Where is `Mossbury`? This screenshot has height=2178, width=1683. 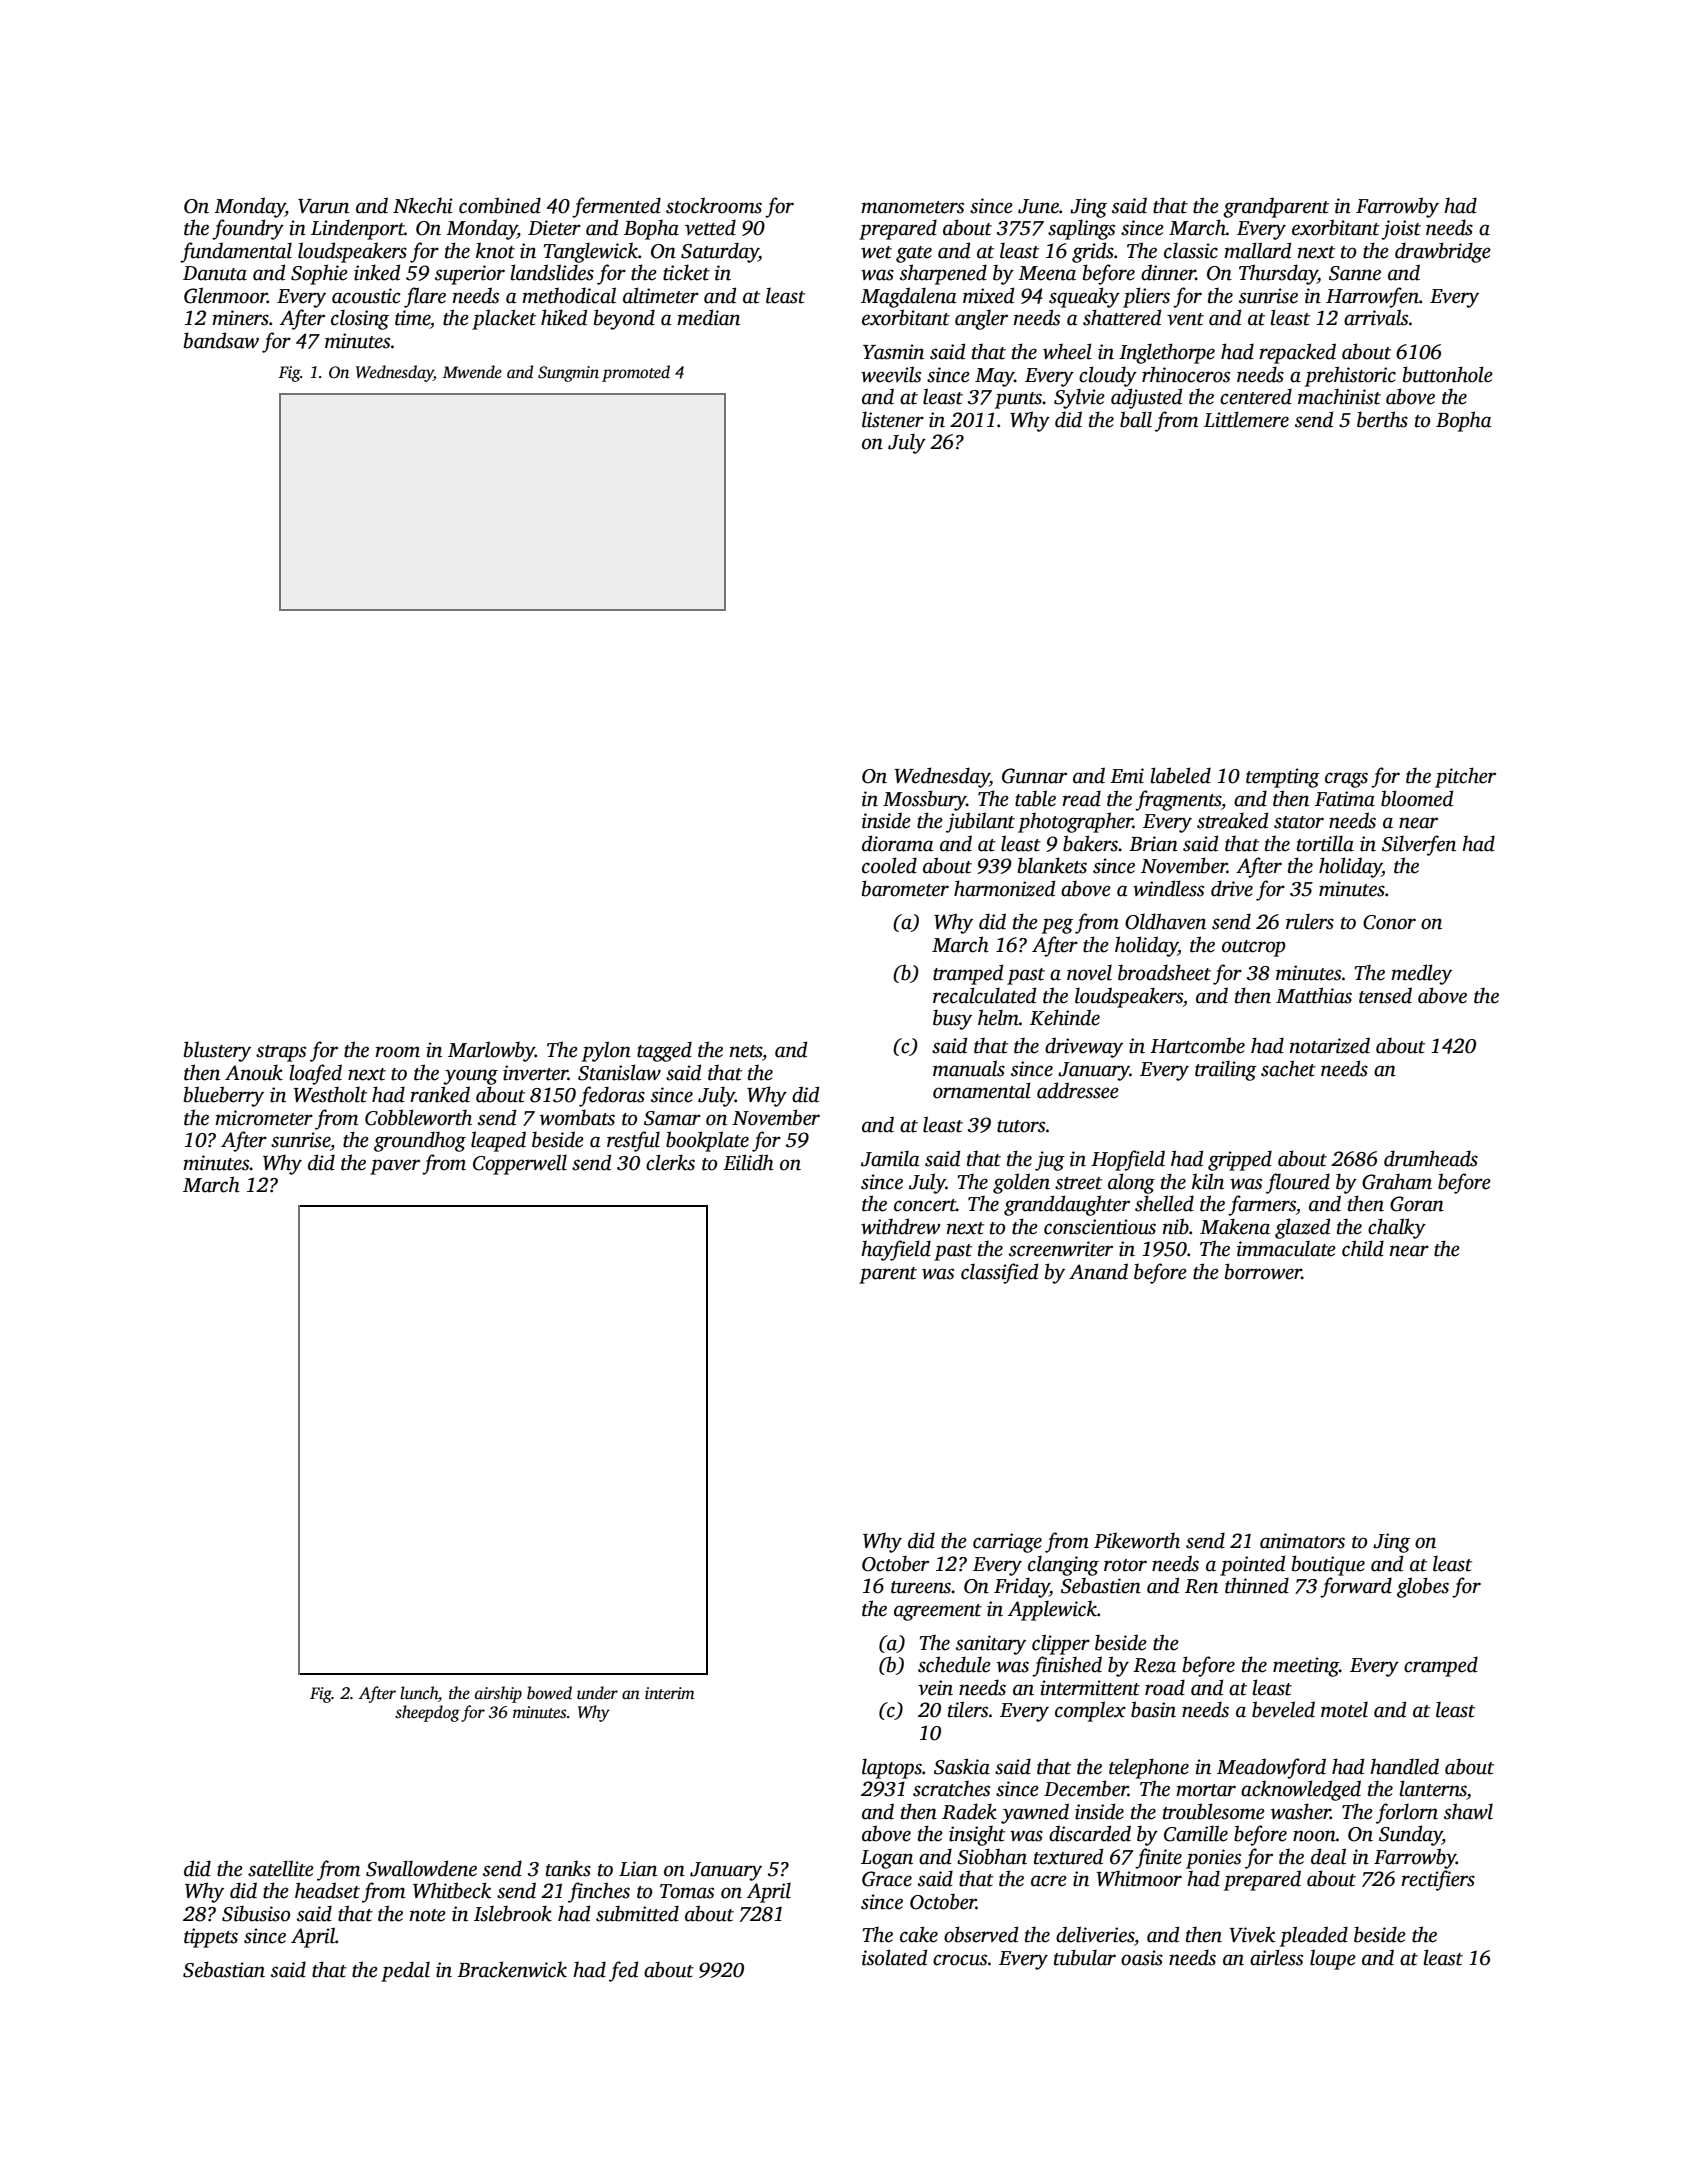
Mossbury is located at coordinates (924, 800).
